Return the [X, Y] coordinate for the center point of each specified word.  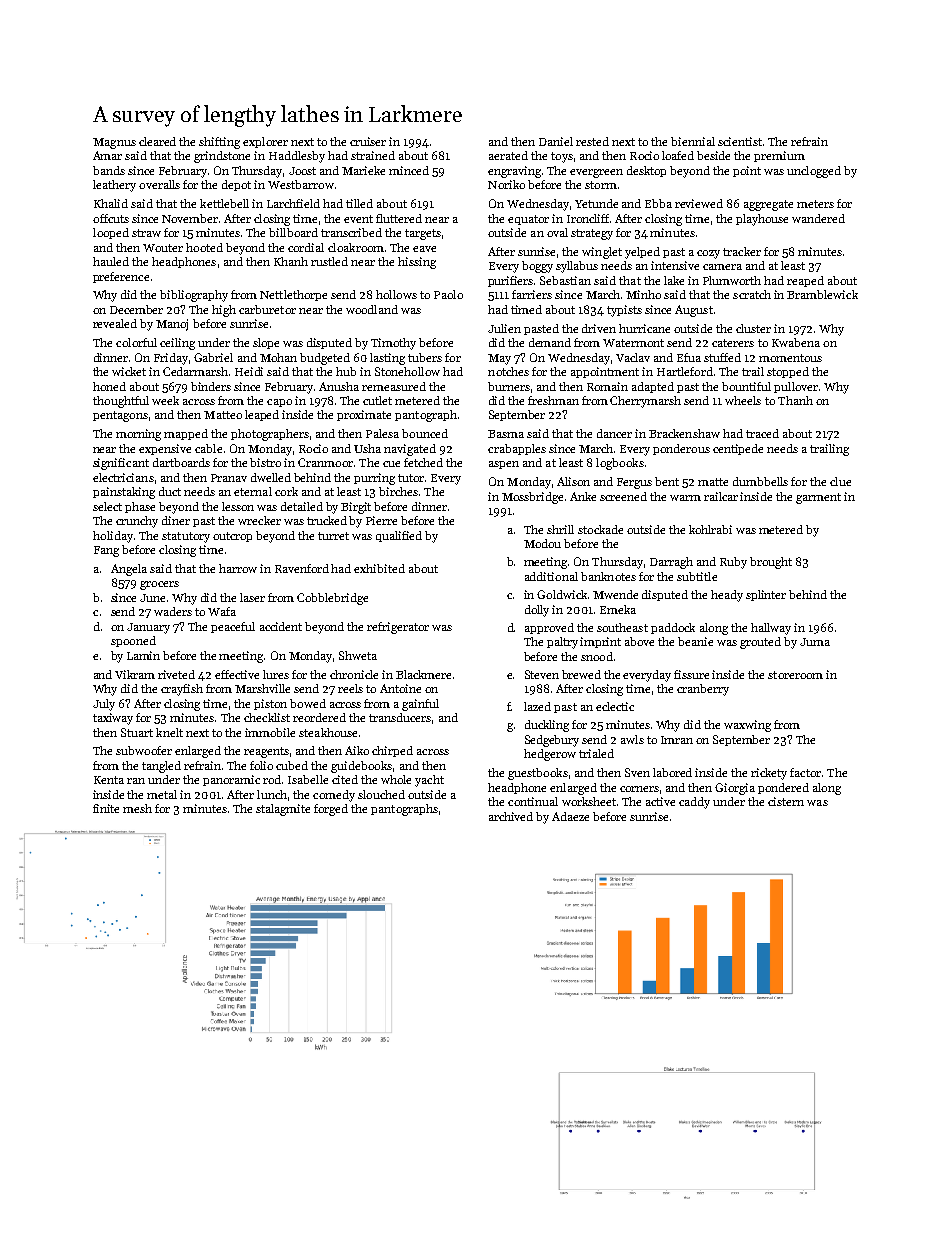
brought [771, 563]
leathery [114, 186]
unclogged [814, 172]
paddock [673, 628]
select [107, 506]
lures [276, 674]
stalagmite [283, 810]
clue [840, 481]
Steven [542, 674]
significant [121, 464]
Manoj [172, 325]
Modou [542, 543]
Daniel [556, 141]
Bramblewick [822, 294]
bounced [425, 433]
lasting [387, 359]
